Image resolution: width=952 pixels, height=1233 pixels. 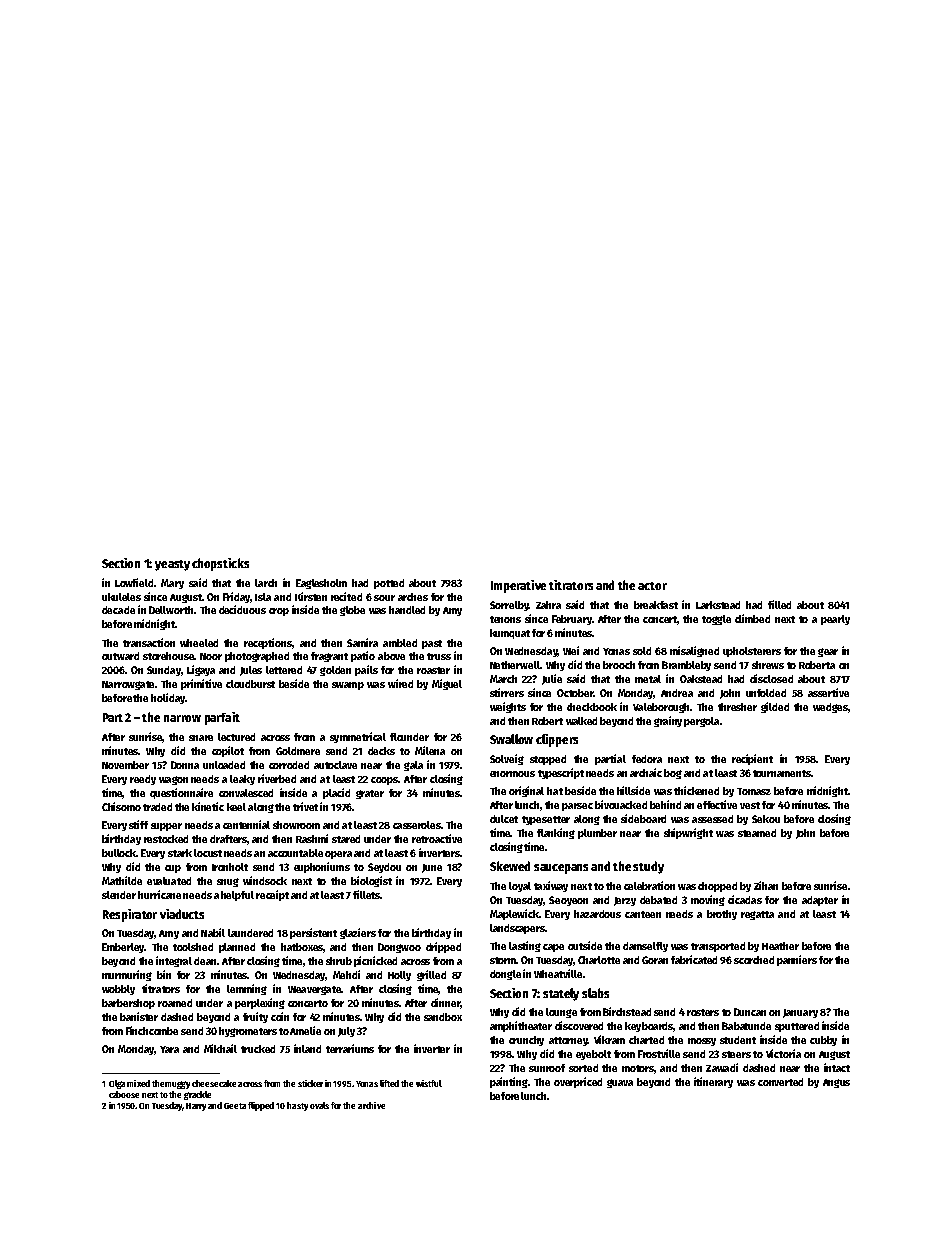 What do you see at coordinates (201, 738) in the image?
I see `snare` at bounding box center [201, 738].
